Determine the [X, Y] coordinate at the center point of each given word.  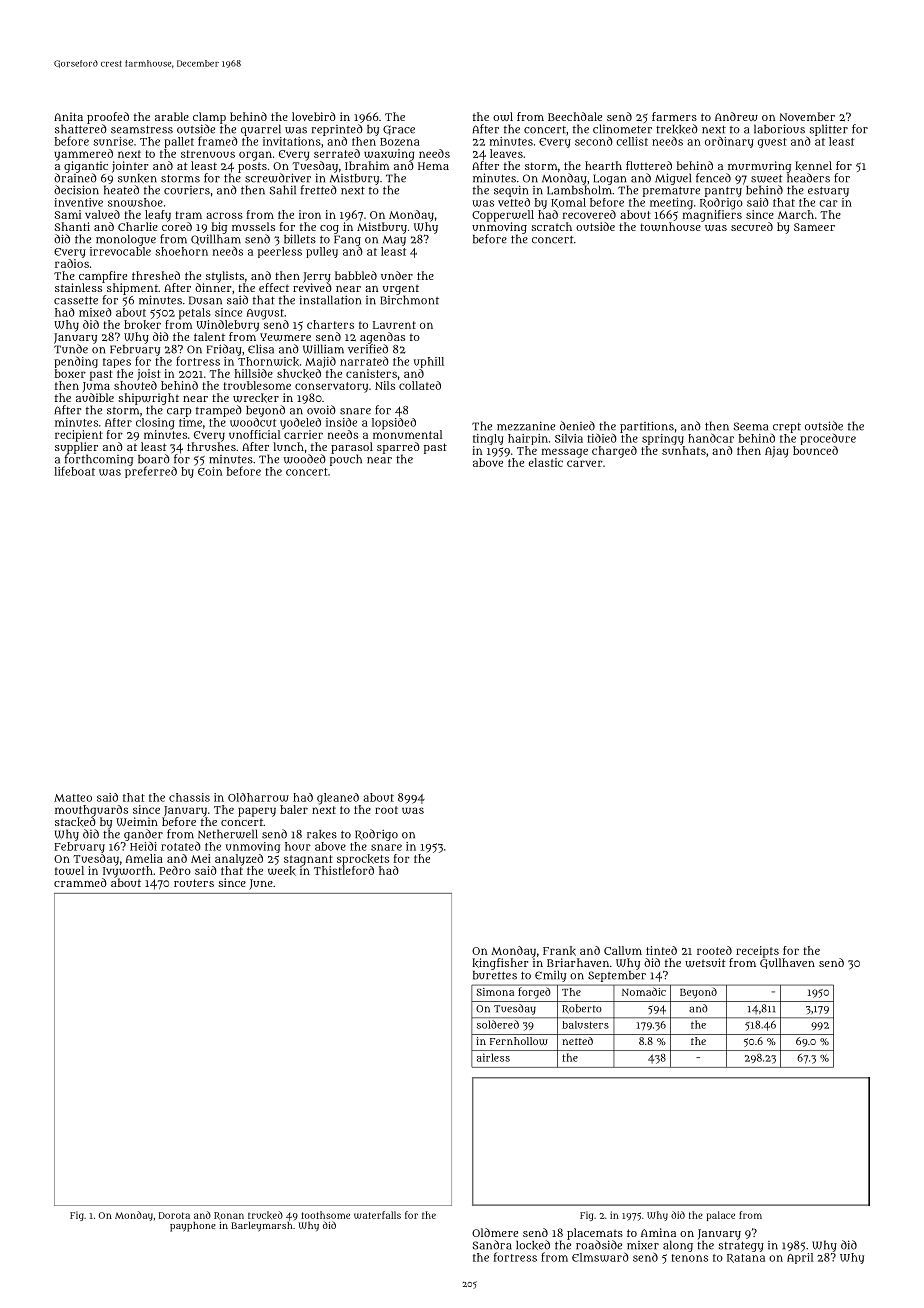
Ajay [776, 452]
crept [787, 428]
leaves [506, 153]
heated [121, 190]
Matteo [73, 798]
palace [721, 1216]
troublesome [257, 385]
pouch [346, 460]
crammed [80, 882]
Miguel [673, 179]
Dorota [174, 1215]
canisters [371, 373]
